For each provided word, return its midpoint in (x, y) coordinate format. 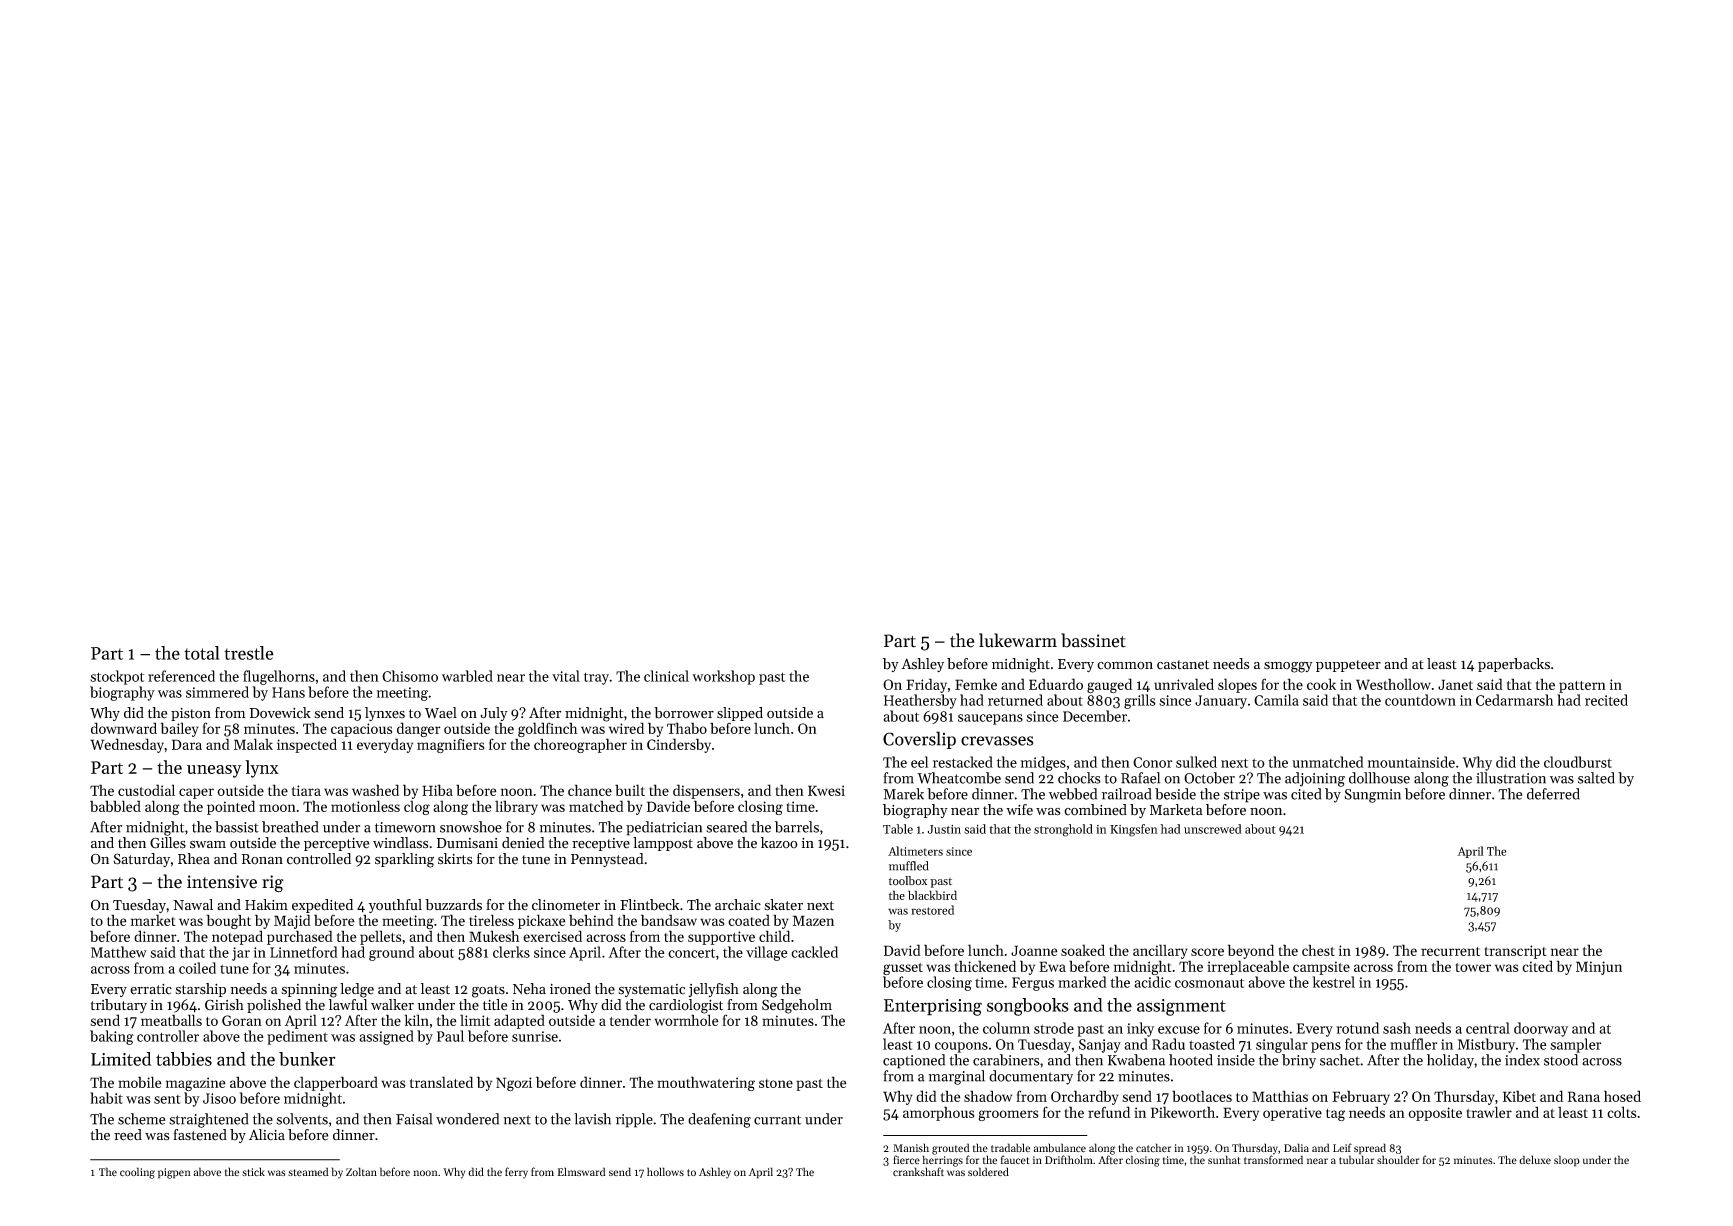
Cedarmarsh (1514, 700)
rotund (1357, 1028)
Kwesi (826, 790)
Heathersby (920, 701)
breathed (290, 827)
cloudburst (1578, 762)
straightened (208, 1120)
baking (112, 1037)
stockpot (117, 677)
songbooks (1028, 1007)
